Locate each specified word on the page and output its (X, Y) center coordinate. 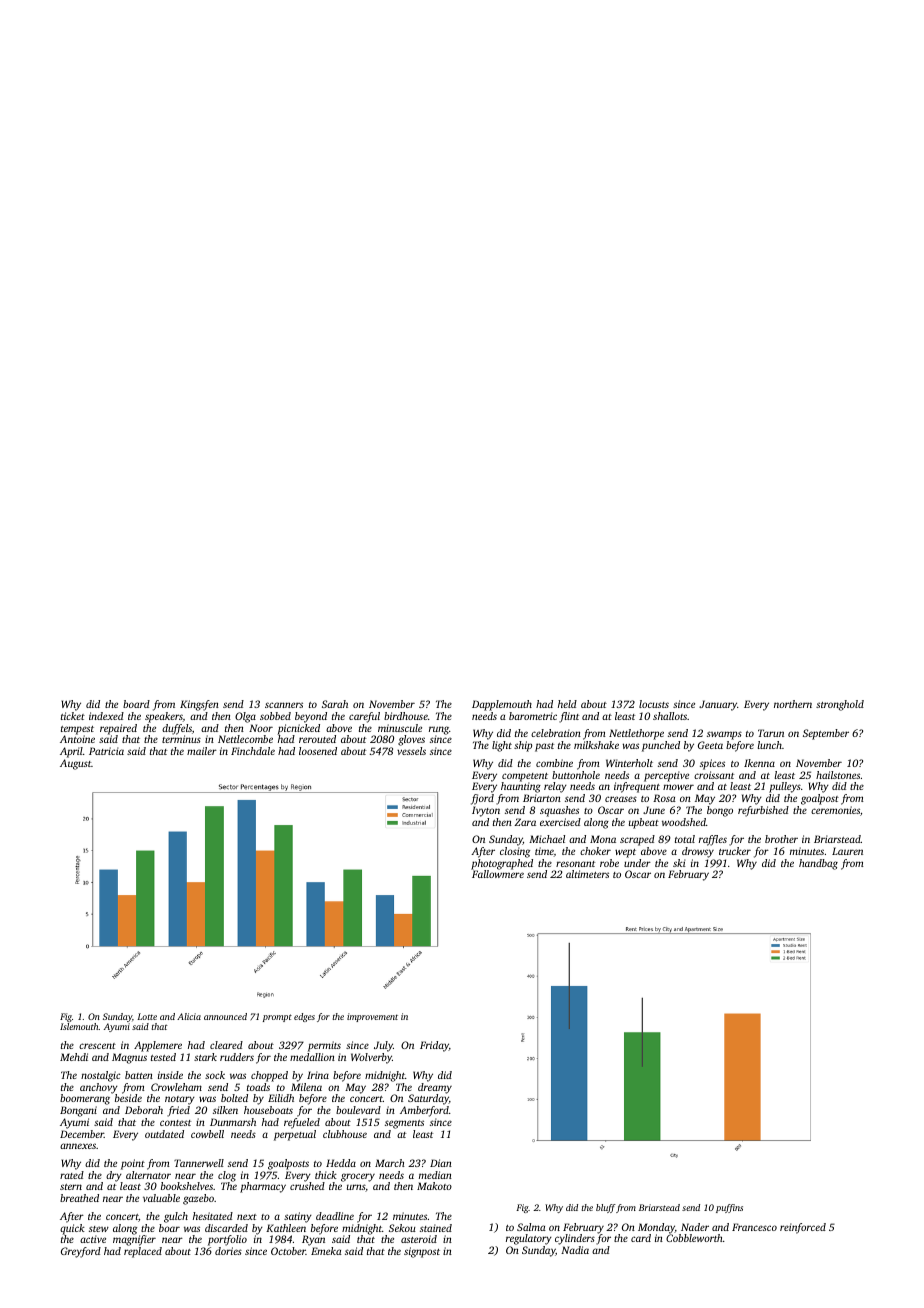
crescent (97, 1046)
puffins (729, 1208)
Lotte (147, 1016)
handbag (818, 864)
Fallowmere (498, 874)
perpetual (295, 1135)
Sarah (335, 704)
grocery (358, 1177)
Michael (547, 839)
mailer (202, 751)
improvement (372, 1017)
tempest (77, 730)
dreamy (435, 1088)
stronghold (840, 705)
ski (679, 863)
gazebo (198, 1199)
